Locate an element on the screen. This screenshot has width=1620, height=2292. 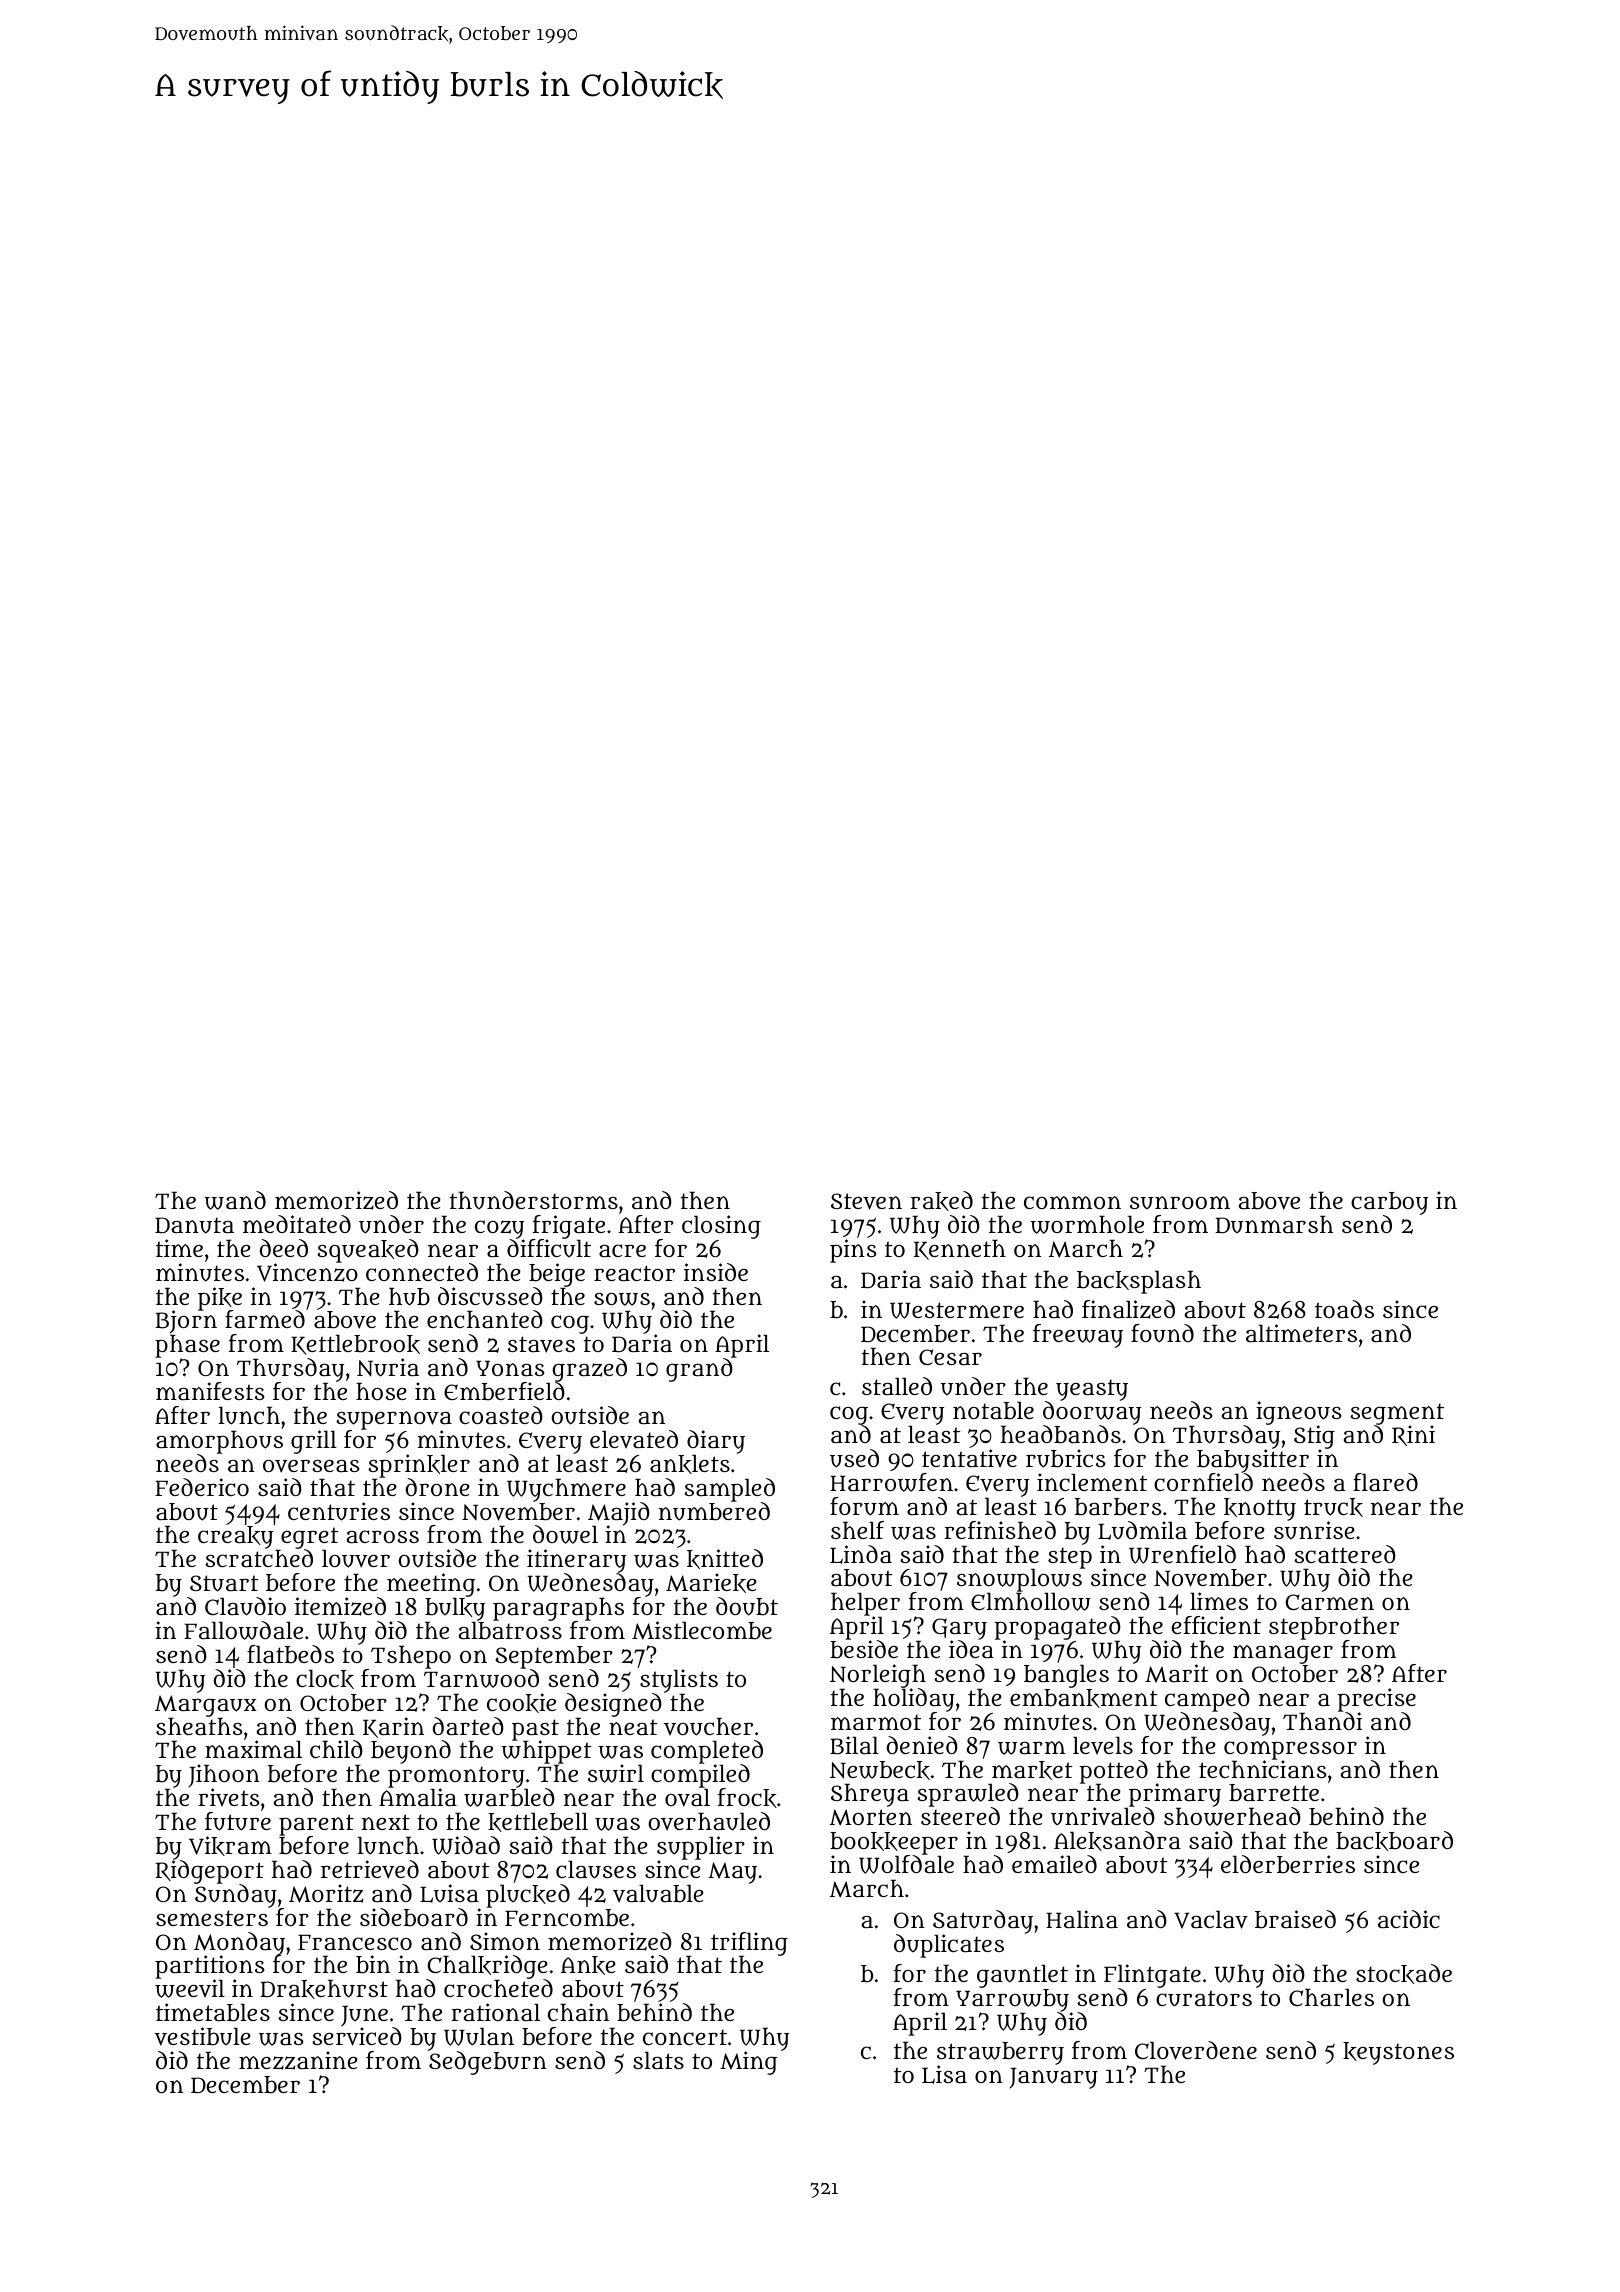
stylists is located at coordinates (679, 1681).
